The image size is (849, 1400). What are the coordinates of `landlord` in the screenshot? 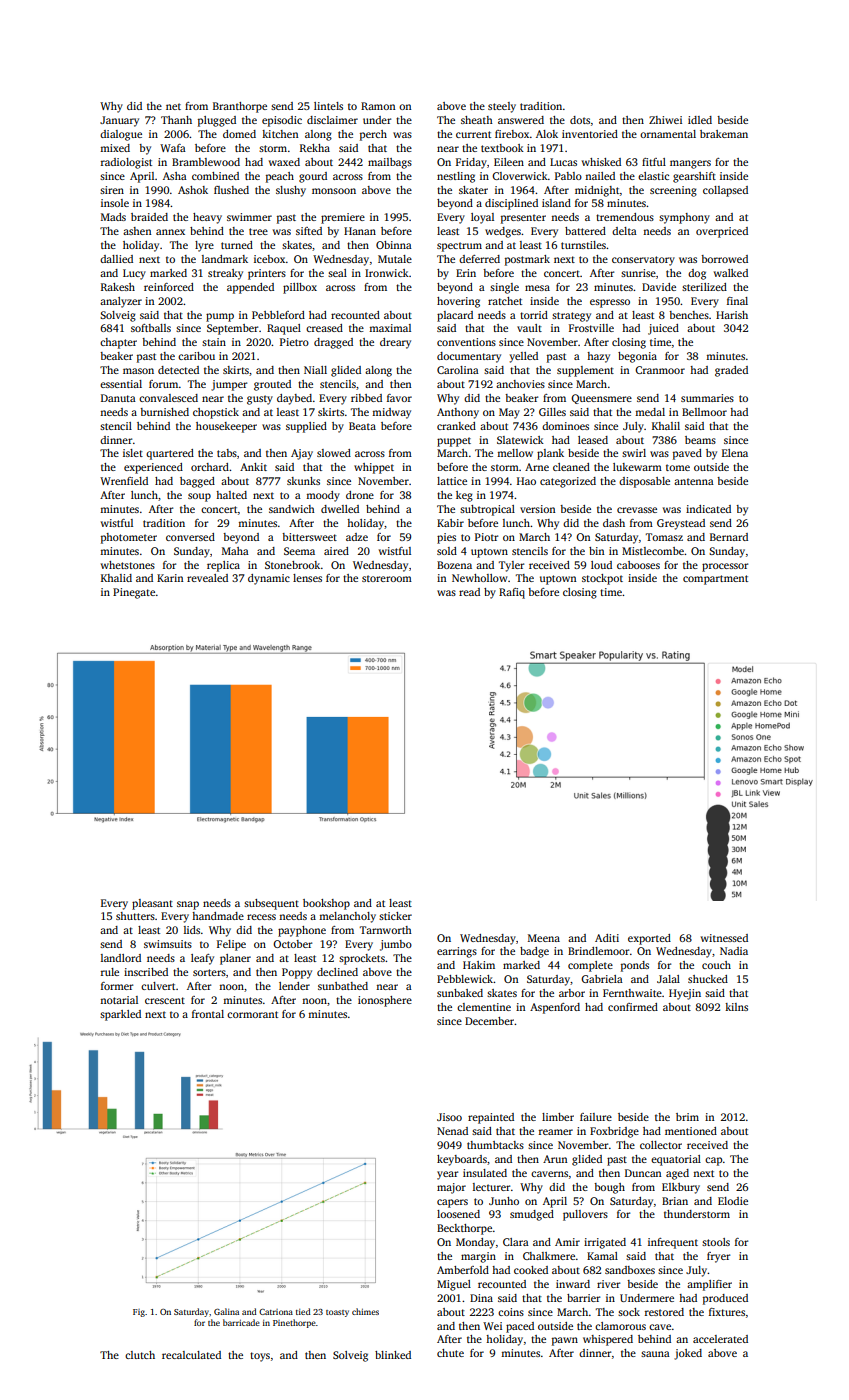 It's located at (121, 958).
